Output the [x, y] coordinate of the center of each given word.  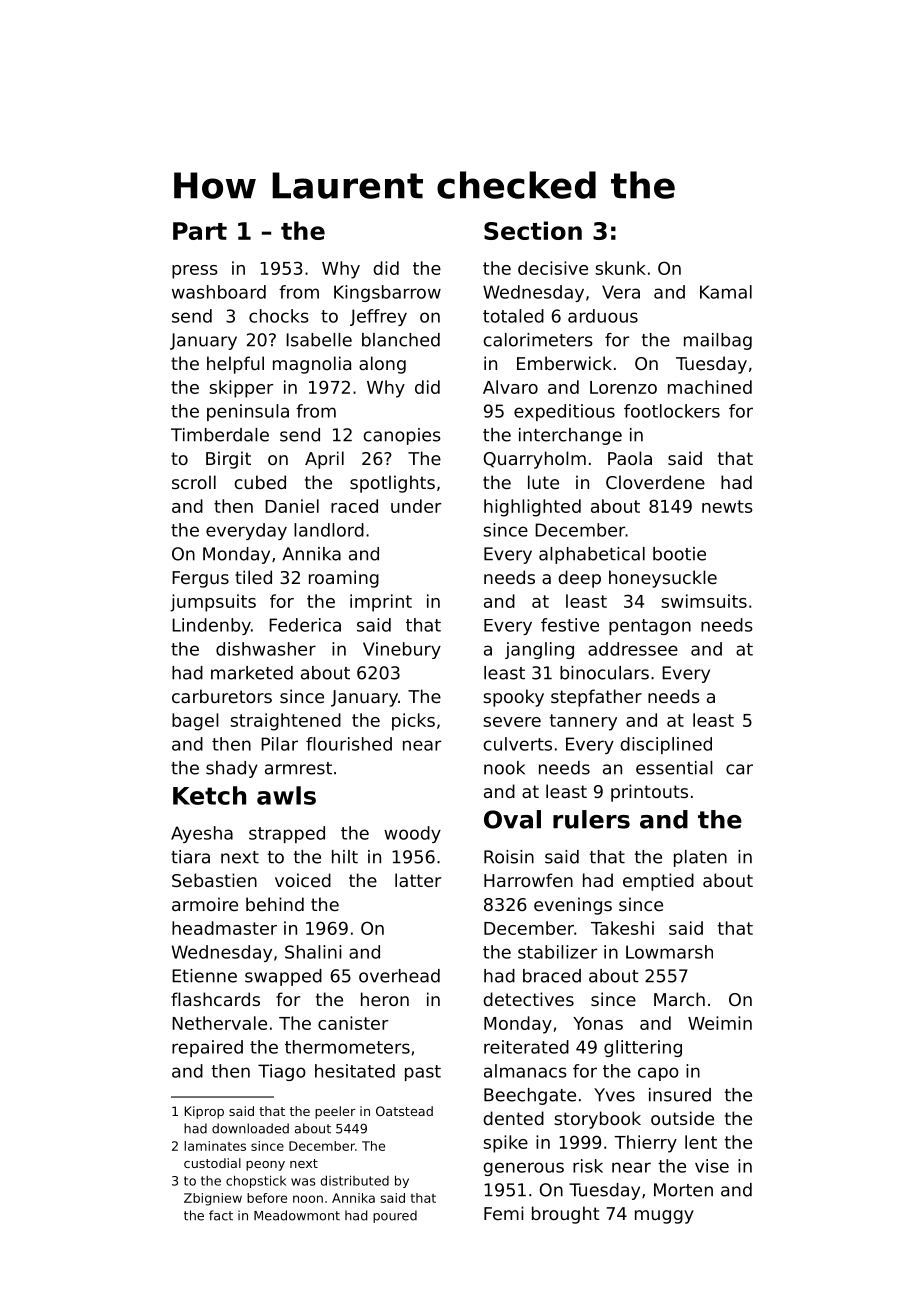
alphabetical [592, 555]
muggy [664, 1217]
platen [700, 858]
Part [200, 231]
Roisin [509, 857]
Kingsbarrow [387, 293]
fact [221, 1215]
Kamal [726, 292]
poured [395, 1216]
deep [579, 579]
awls [286, 795]
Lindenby [211, 626]
